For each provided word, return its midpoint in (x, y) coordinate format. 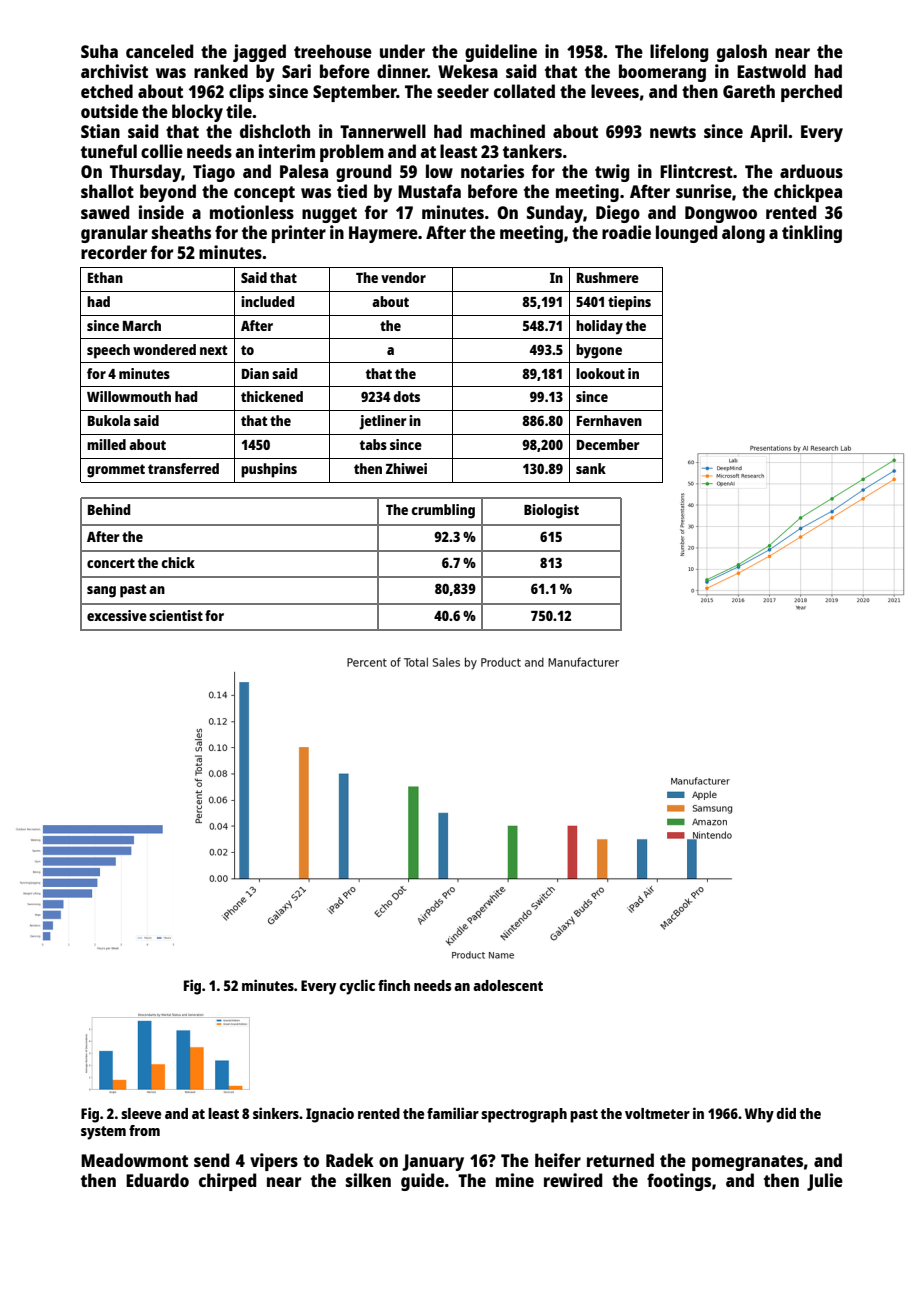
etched (107, 91)
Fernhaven (609, 420)
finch (394, 985)
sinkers (276, 1113)
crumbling (443, 511)
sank (591, 468)
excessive (117, 615)
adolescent (508, 985)
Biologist (551, 511)
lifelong (679, 53)
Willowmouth (129, 396)
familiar (453, 1113)
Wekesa (468, 71)
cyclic (357, 987)
